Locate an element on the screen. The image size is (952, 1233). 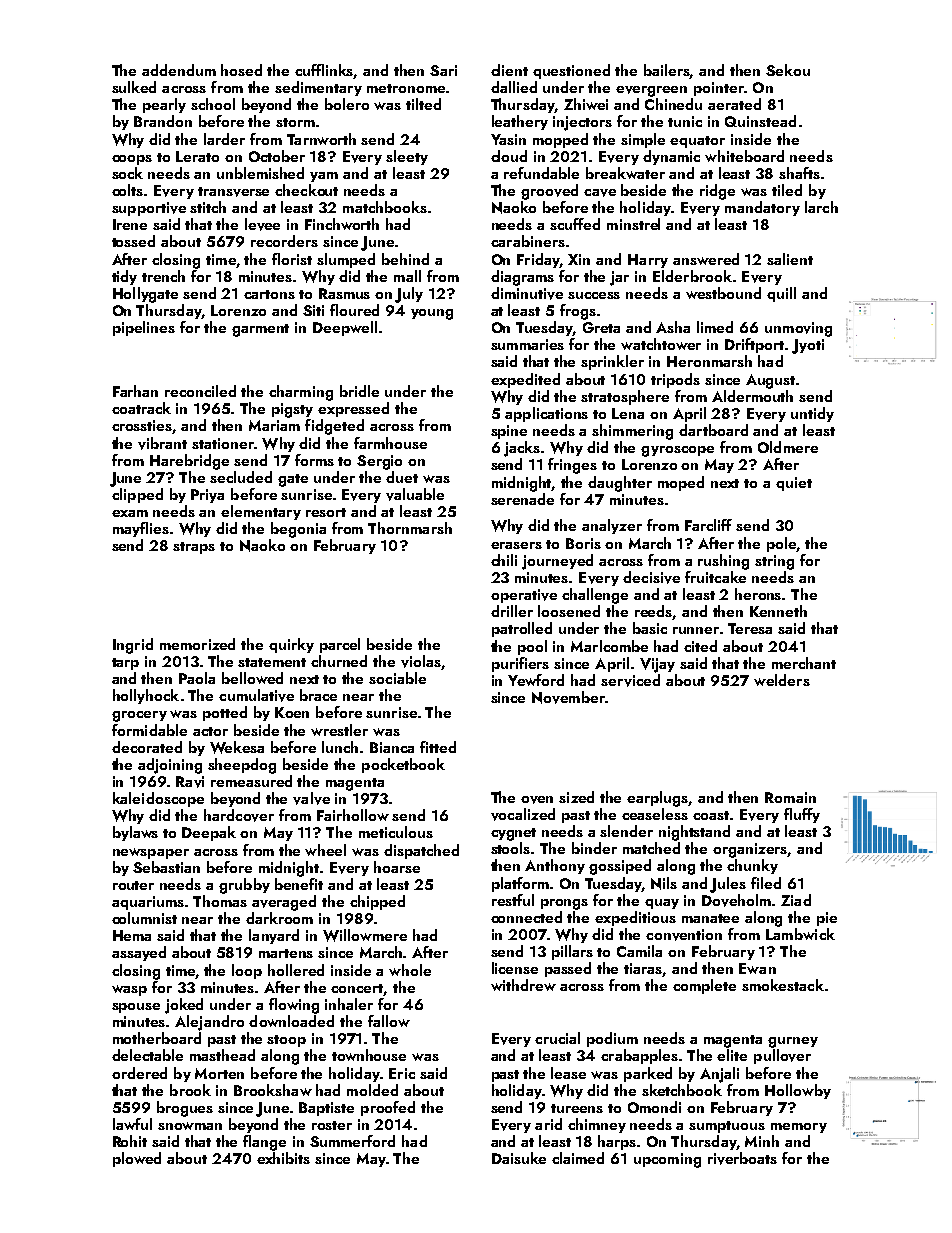
decisive is located at coordinates (651, 577).
